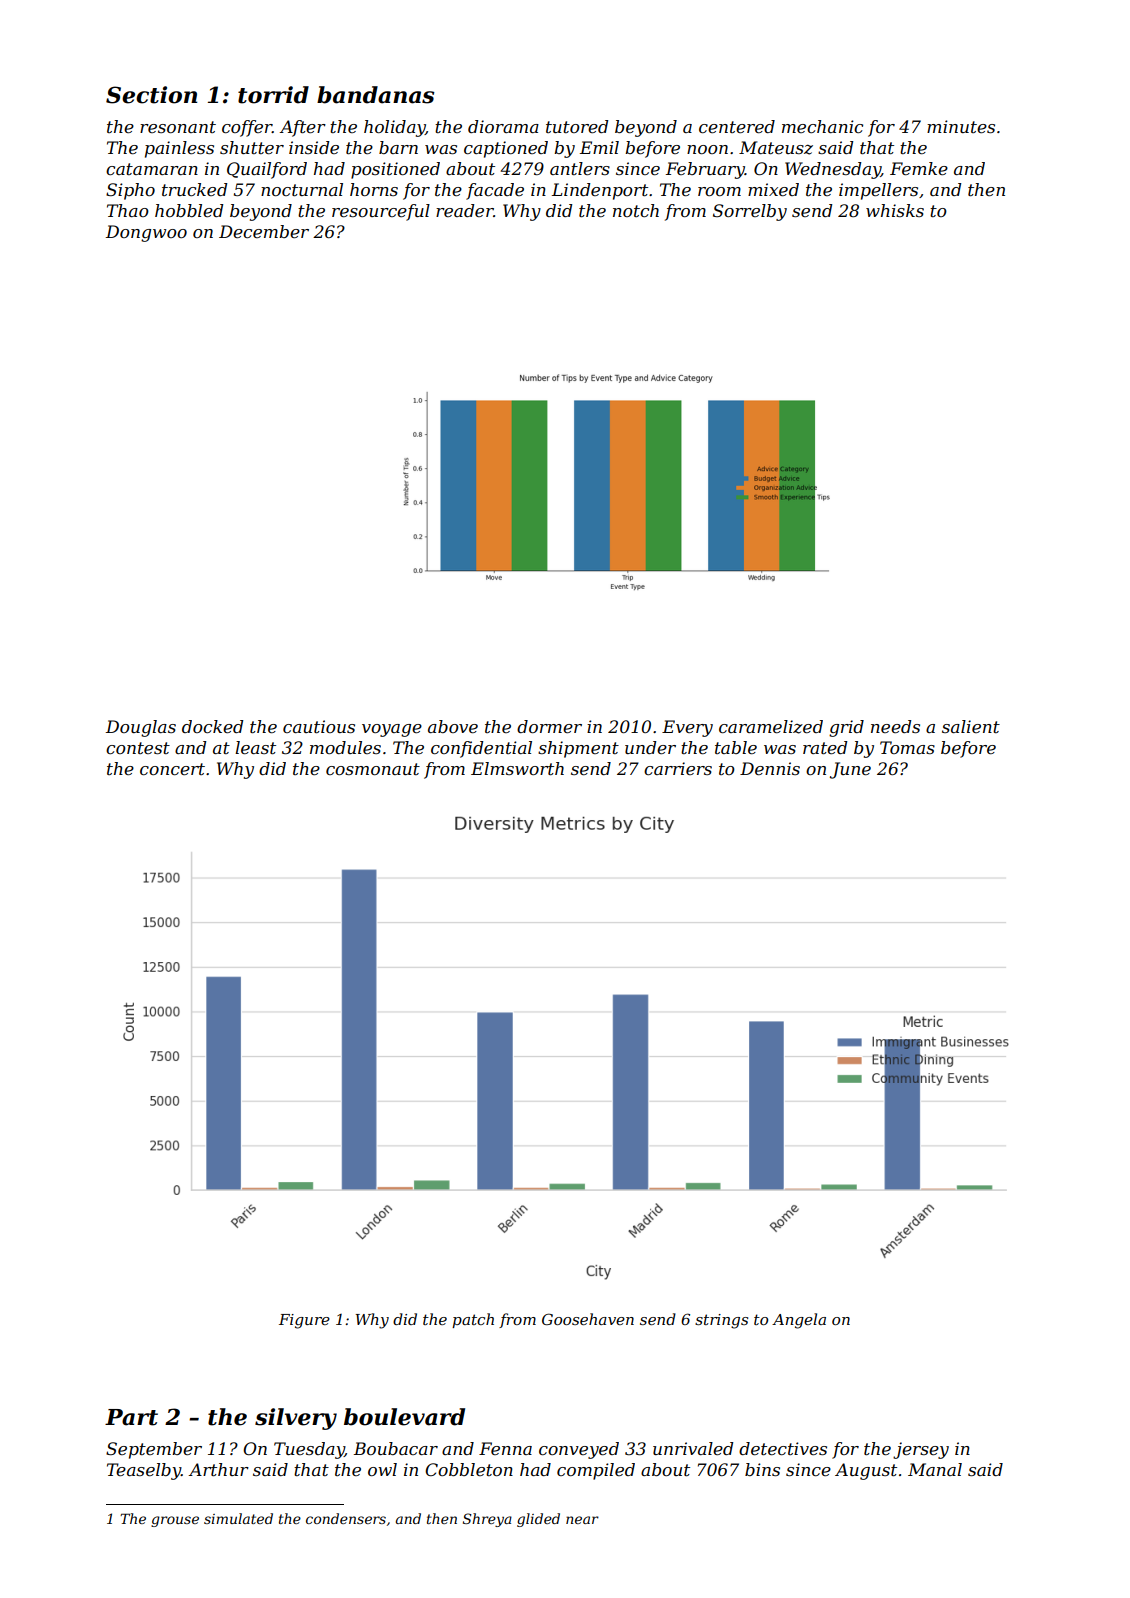  I want to click on minutes, so click(961, 126).
